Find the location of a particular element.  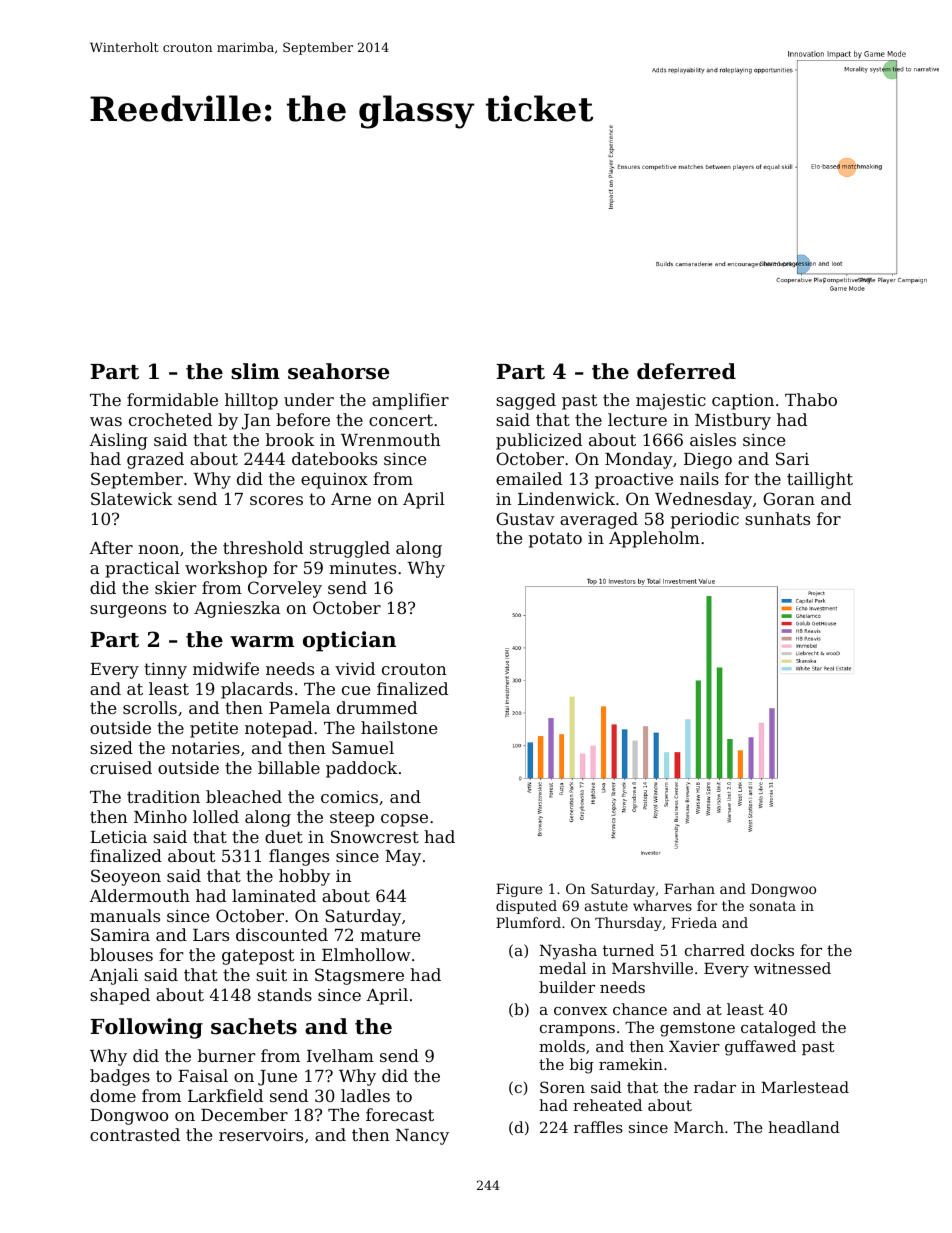

Thabo is located at coordinates (811, 399).
